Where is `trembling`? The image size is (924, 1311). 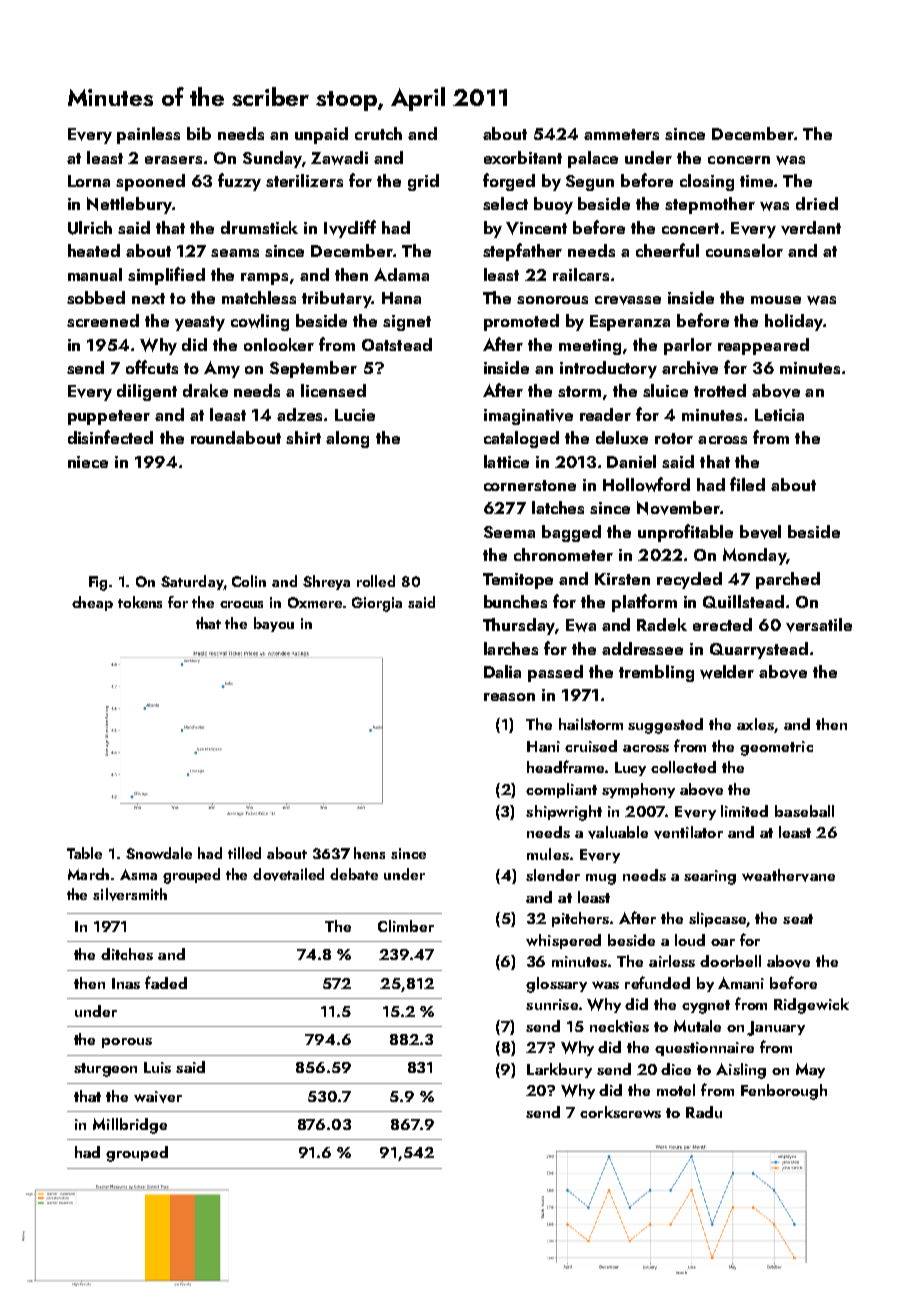 trembling is located at coordinates (656, 673).
